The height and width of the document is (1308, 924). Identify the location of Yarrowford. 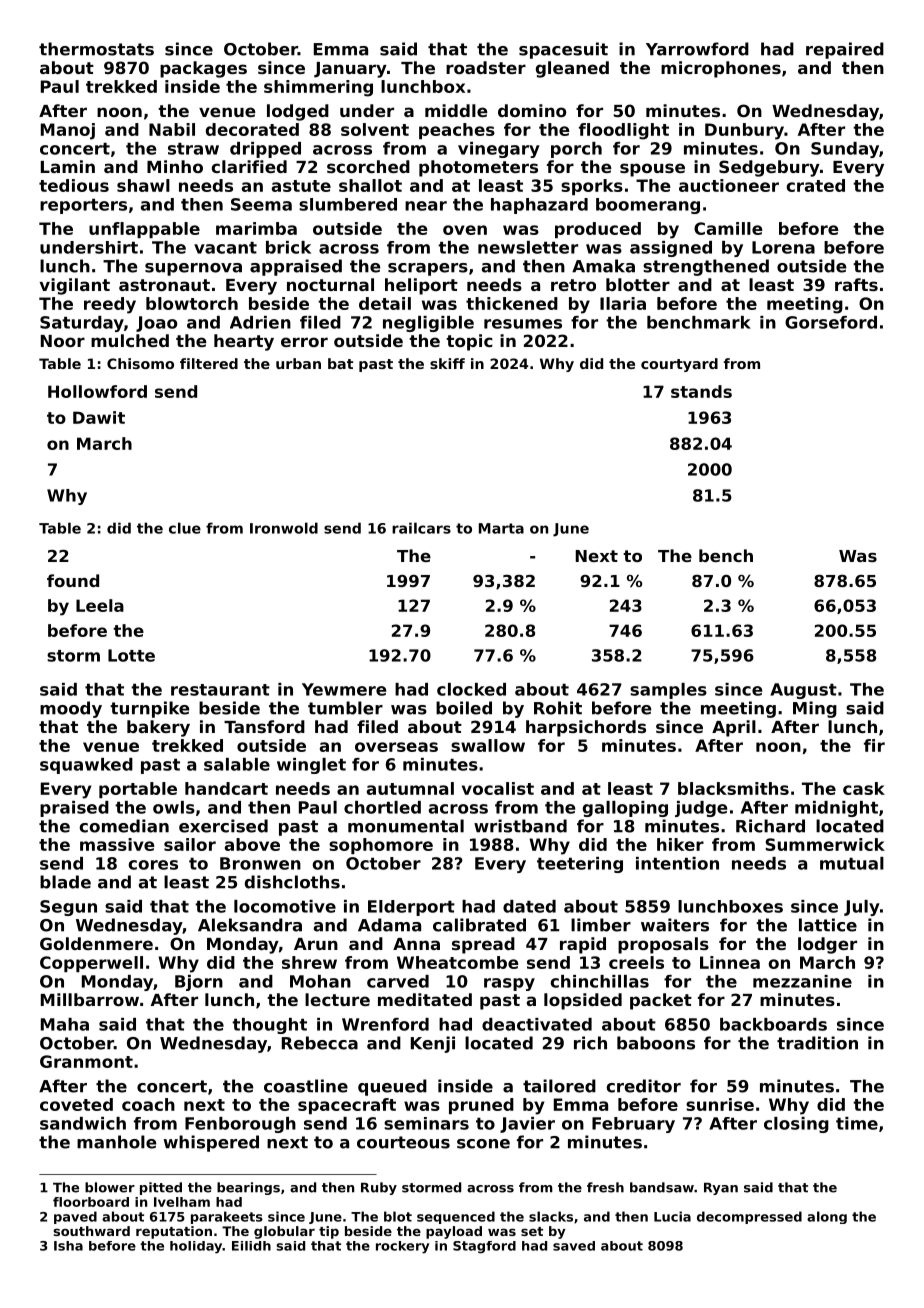
(697, 49).
